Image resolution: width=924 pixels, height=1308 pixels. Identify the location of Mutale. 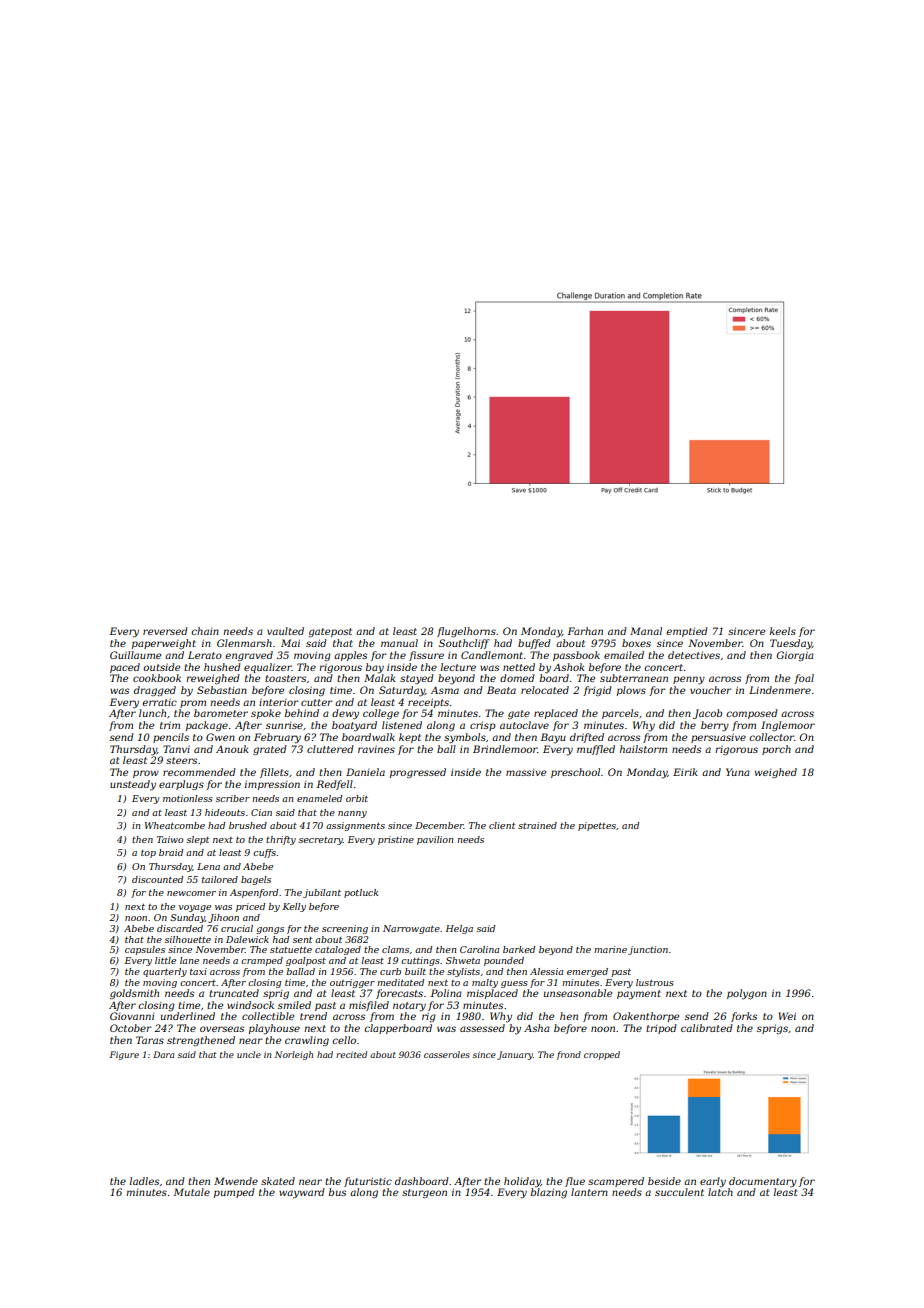
(191, 1192).
